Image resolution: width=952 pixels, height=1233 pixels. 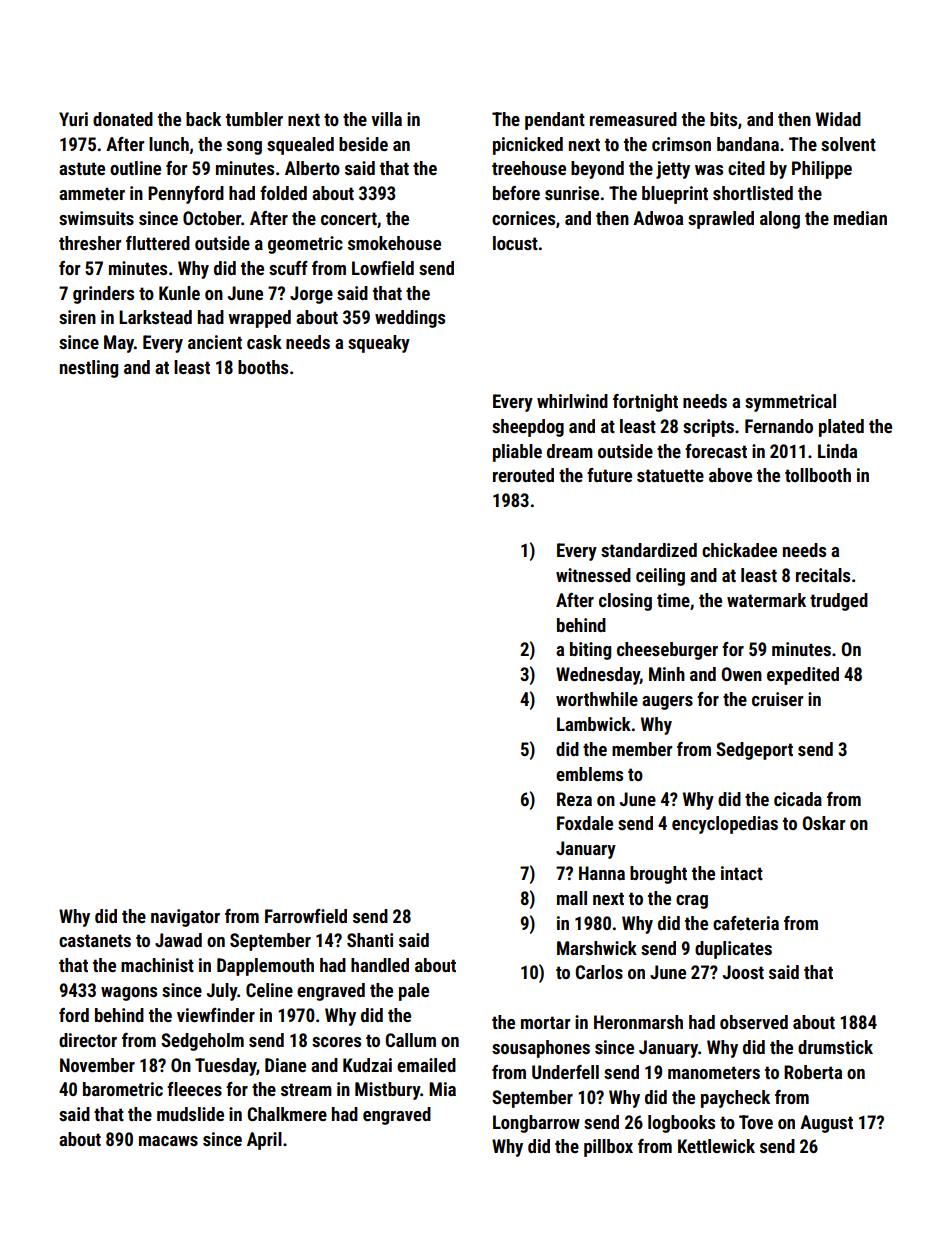 I want to click on Sedgeport, so click(x=754, y=751).
